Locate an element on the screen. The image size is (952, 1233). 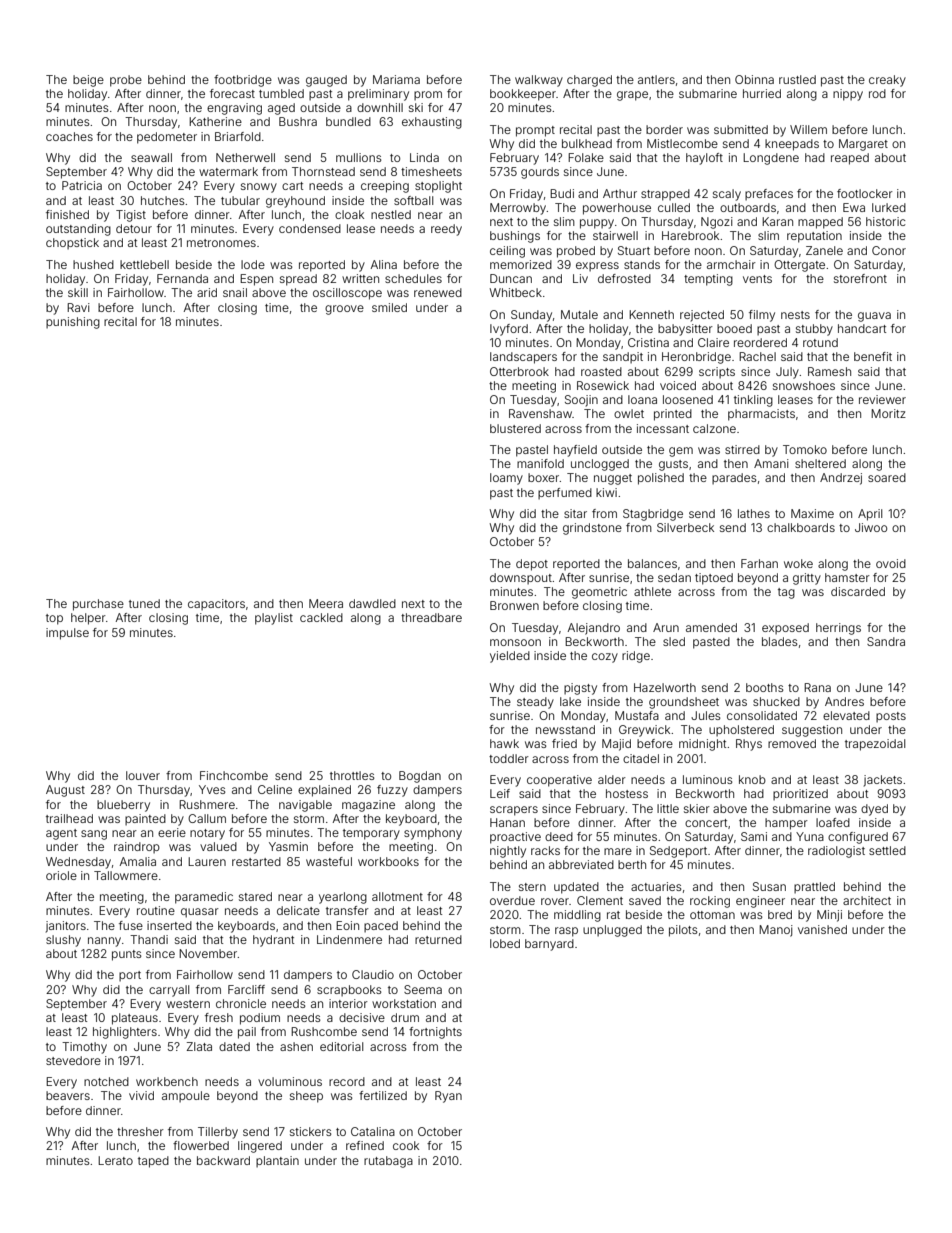
Seema is located at coordinates (423, 989).
